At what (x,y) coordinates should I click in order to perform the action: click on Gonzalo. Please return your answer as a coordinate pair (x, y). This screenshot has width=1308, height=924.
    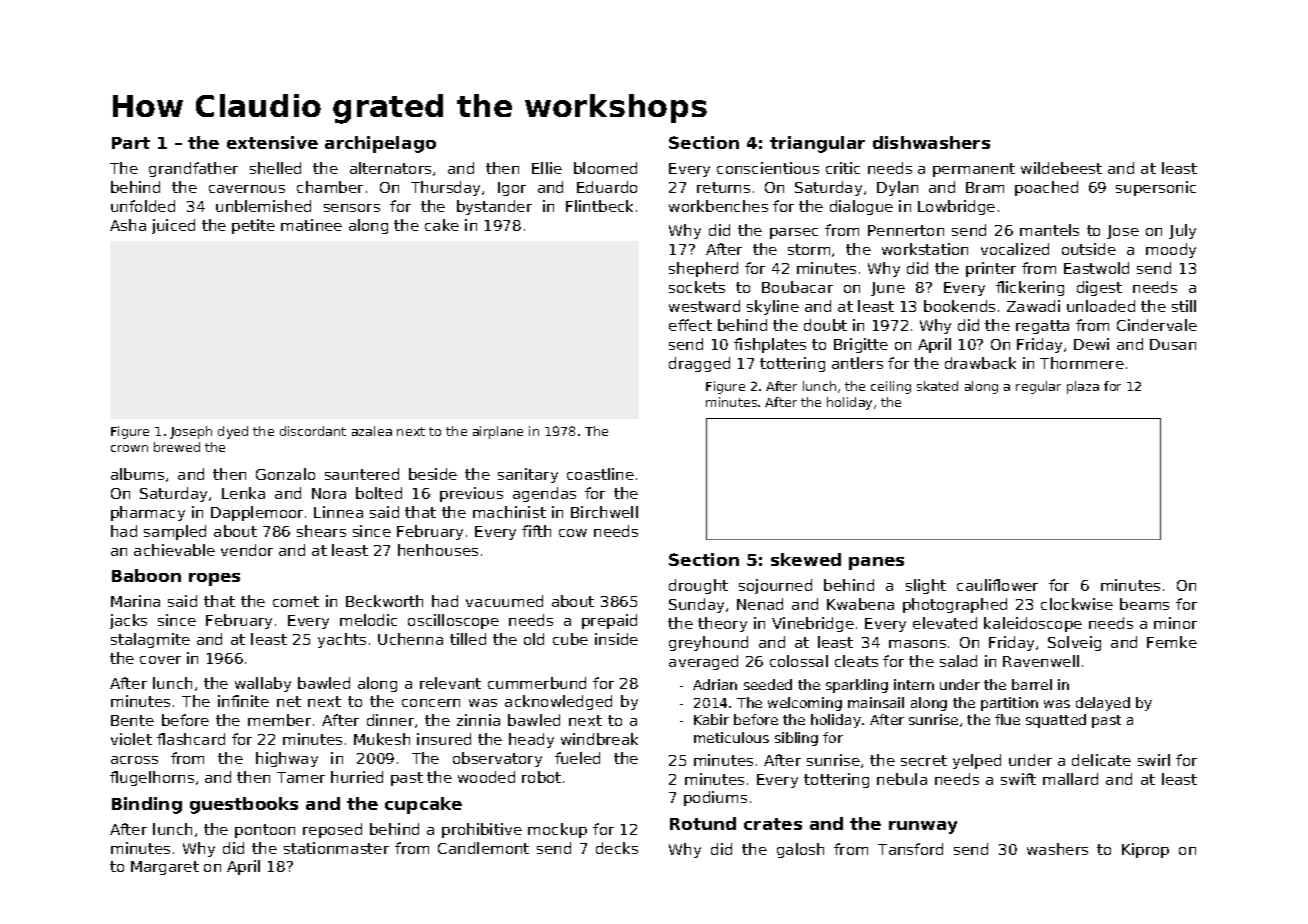
    Looking at the image, I should click on (285, 474).
